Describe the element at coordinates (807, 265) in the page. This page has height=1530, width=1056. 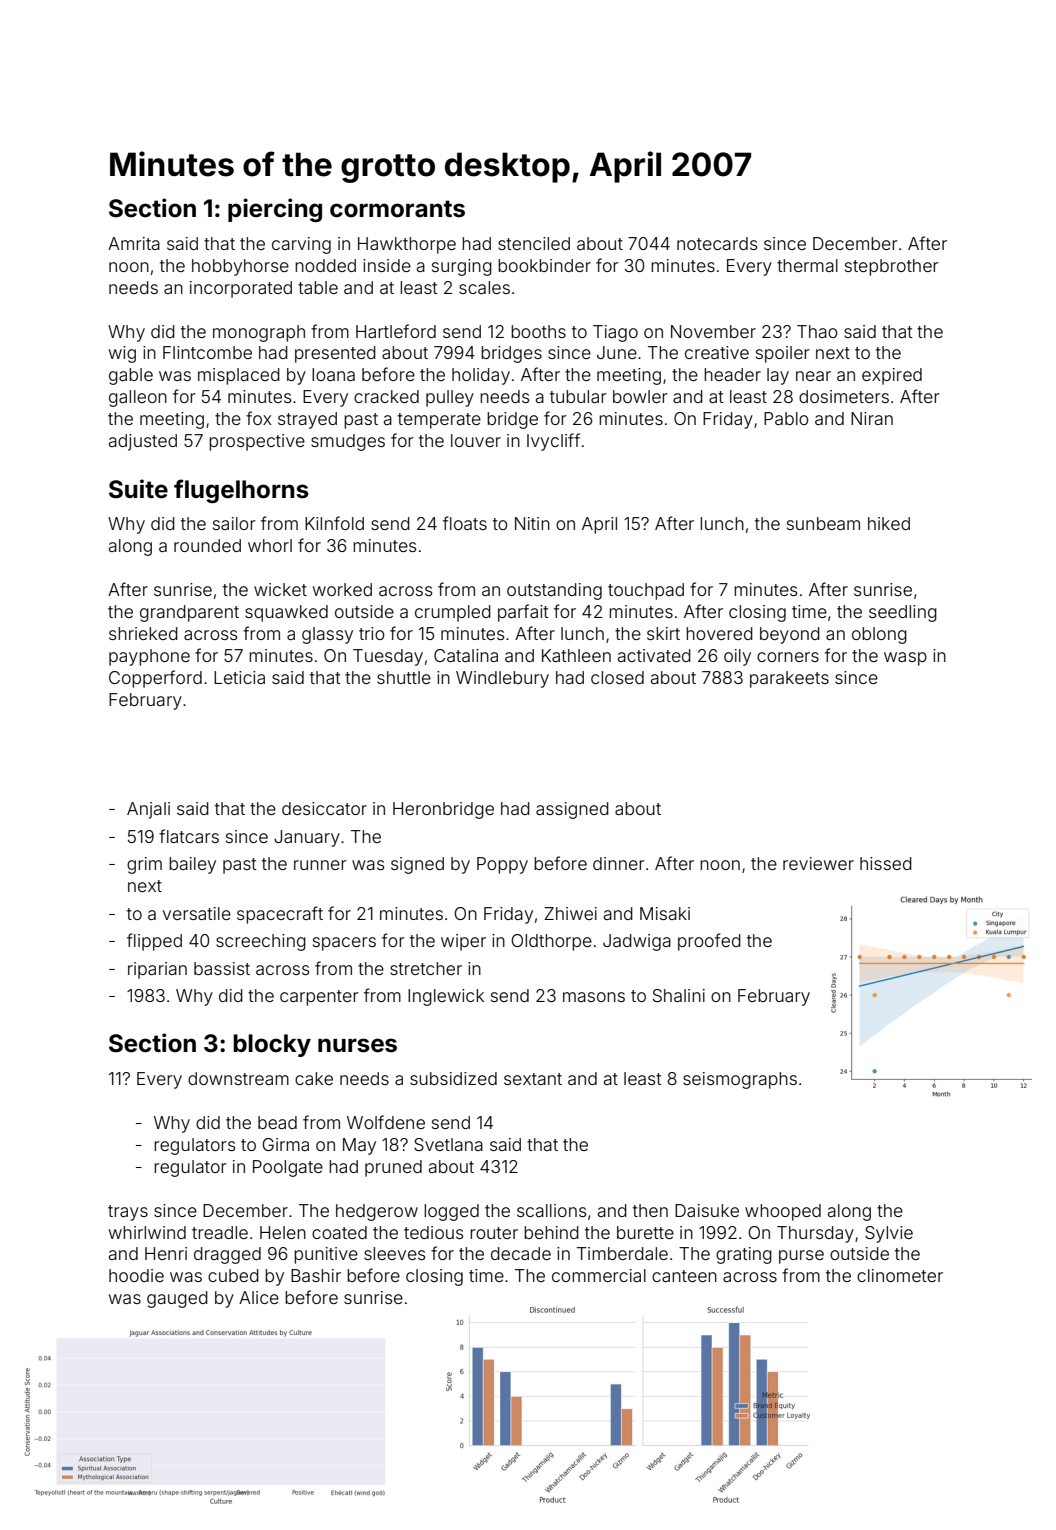
I see `thermal` at that location.
